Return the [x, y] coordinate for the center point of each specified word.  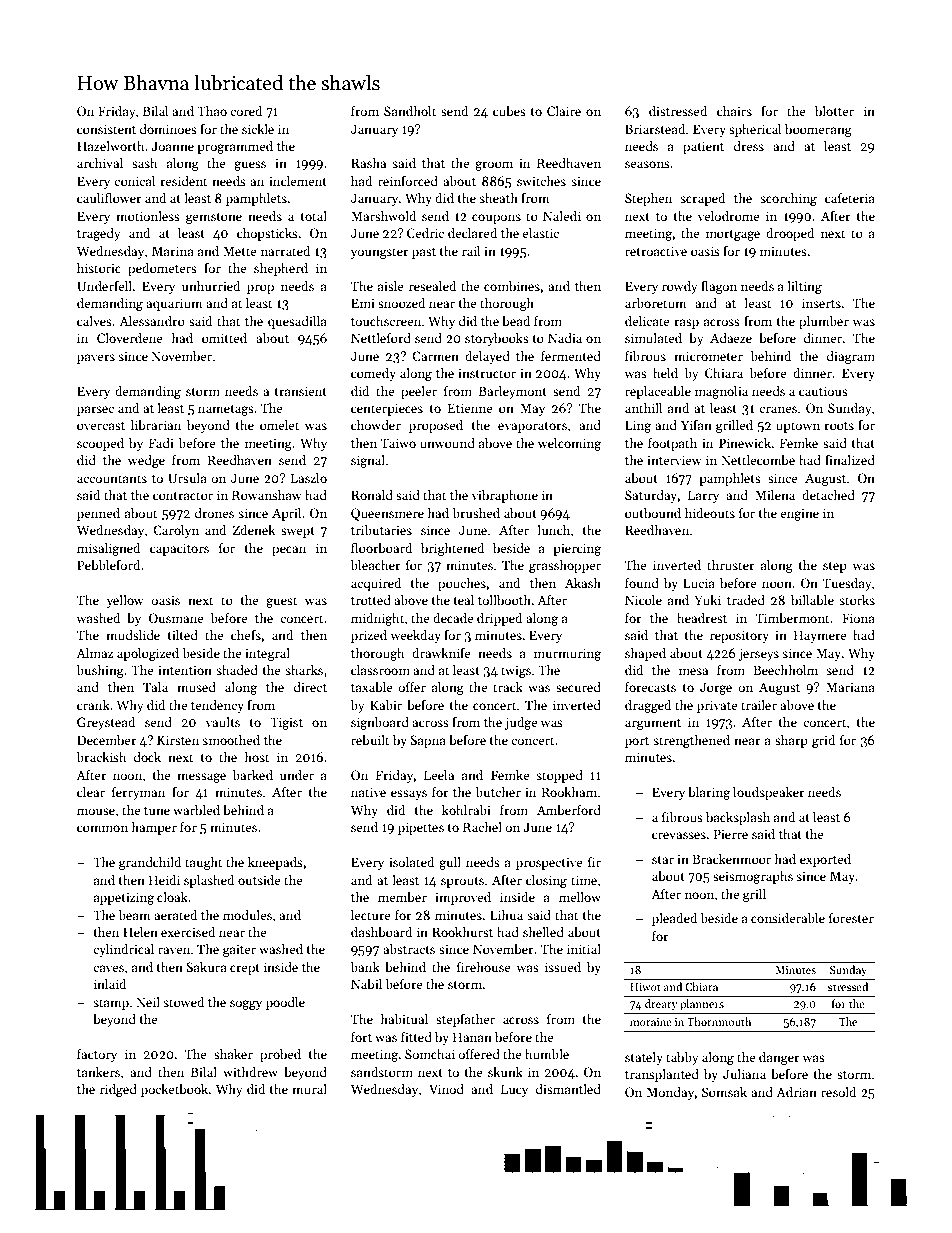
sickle [258, 129]
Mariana [850, 687]
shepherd [281, 269]
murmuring [567, 654]
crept [245, 969]
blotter [834, 111]
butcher [498, 792]
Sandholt [410, 111]
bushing [100, 671]
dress [749, 146]
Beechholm [785, 670]
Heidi [164, 880]
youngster [380, 253]
